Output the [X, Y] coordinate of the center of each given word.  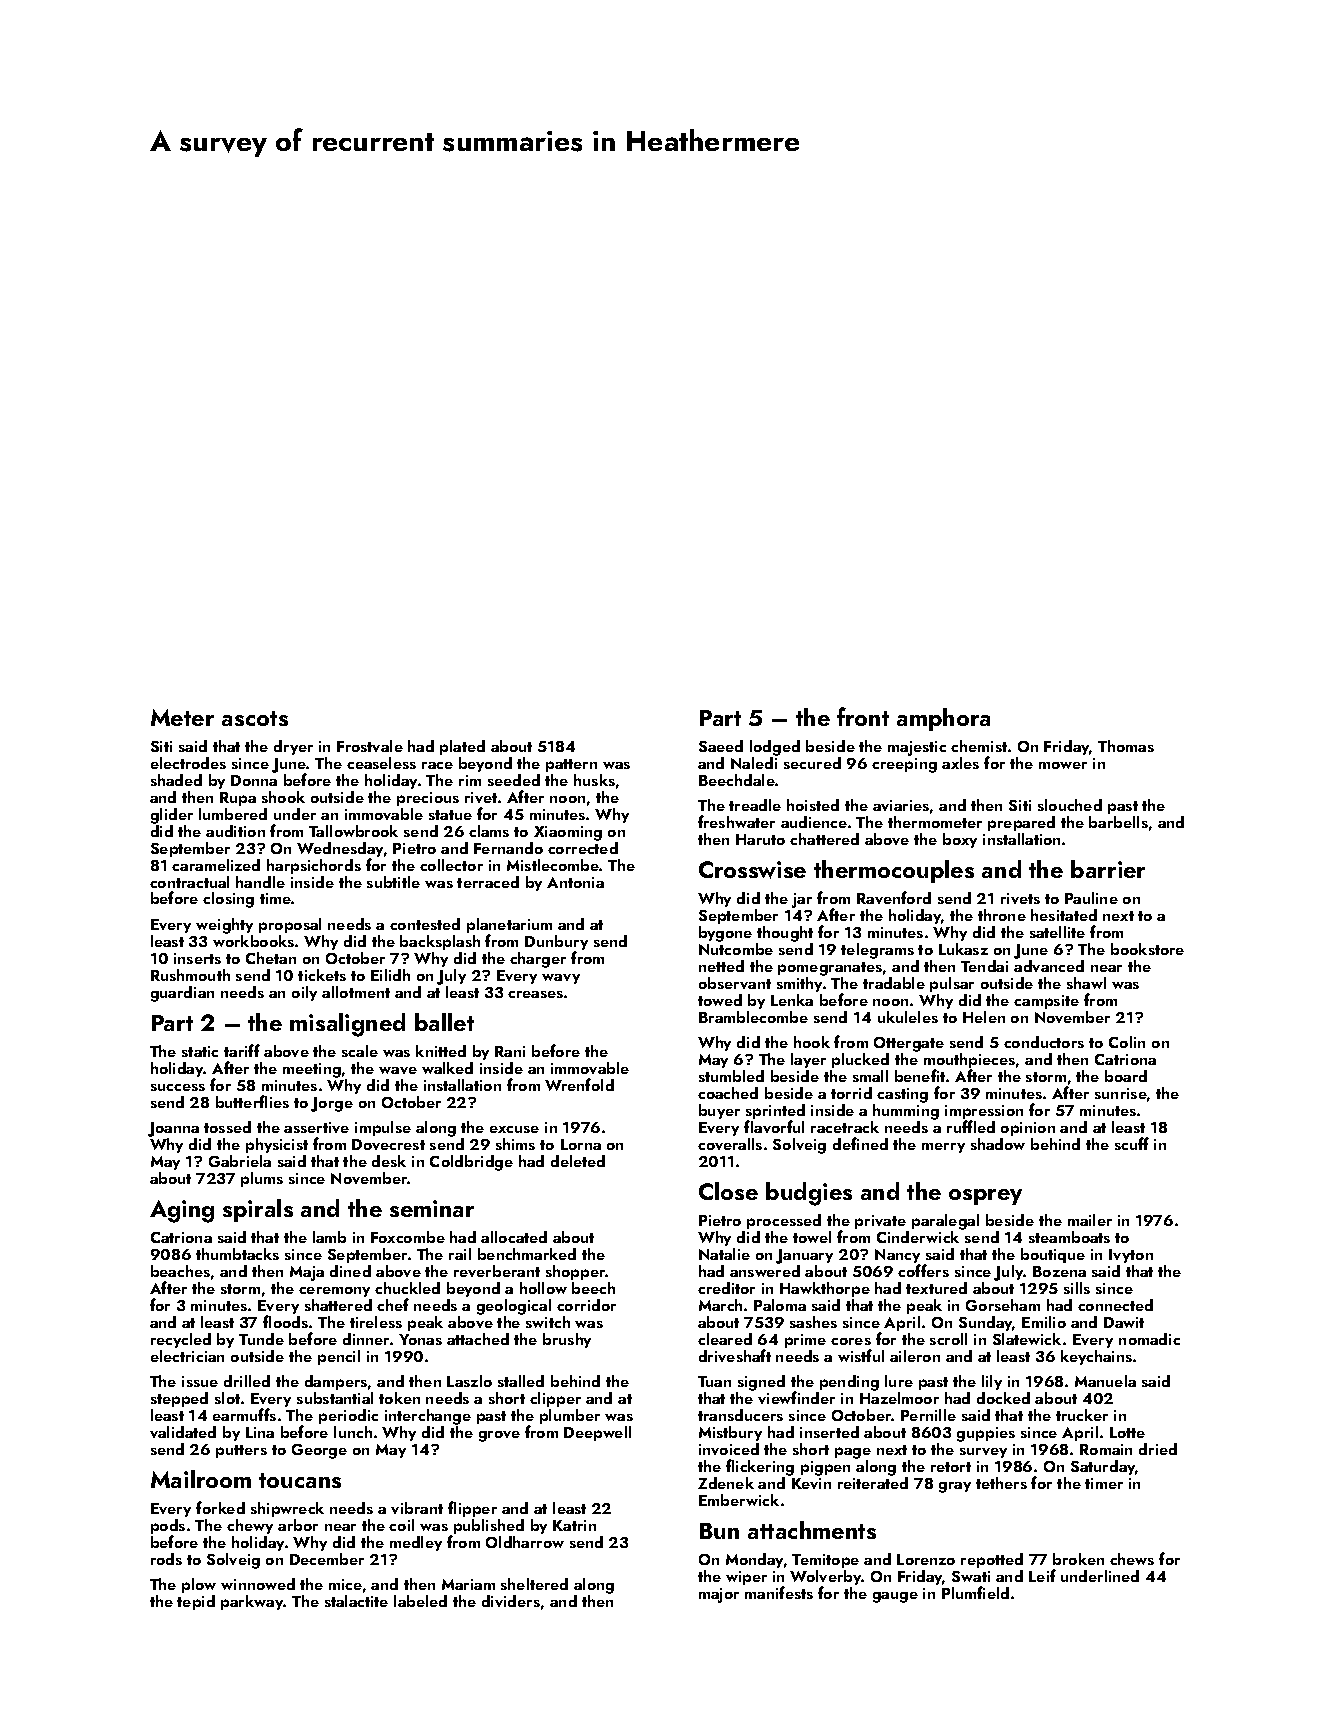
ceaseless [381, 763]
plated [462, 747]
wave [398, 1070]
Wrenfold [579, 1084]
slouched [1070, 805]
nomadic [1149, 1339]
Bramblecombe [753, 1017]
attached [478, 1339]
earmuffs [244, 1414]
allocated [514, 1237]
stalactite [356, 1601]
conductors [1044, 1042]
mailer [1090, 1220]
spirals [258, 1210]
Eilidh [390, 975]
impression [984, 1113]
